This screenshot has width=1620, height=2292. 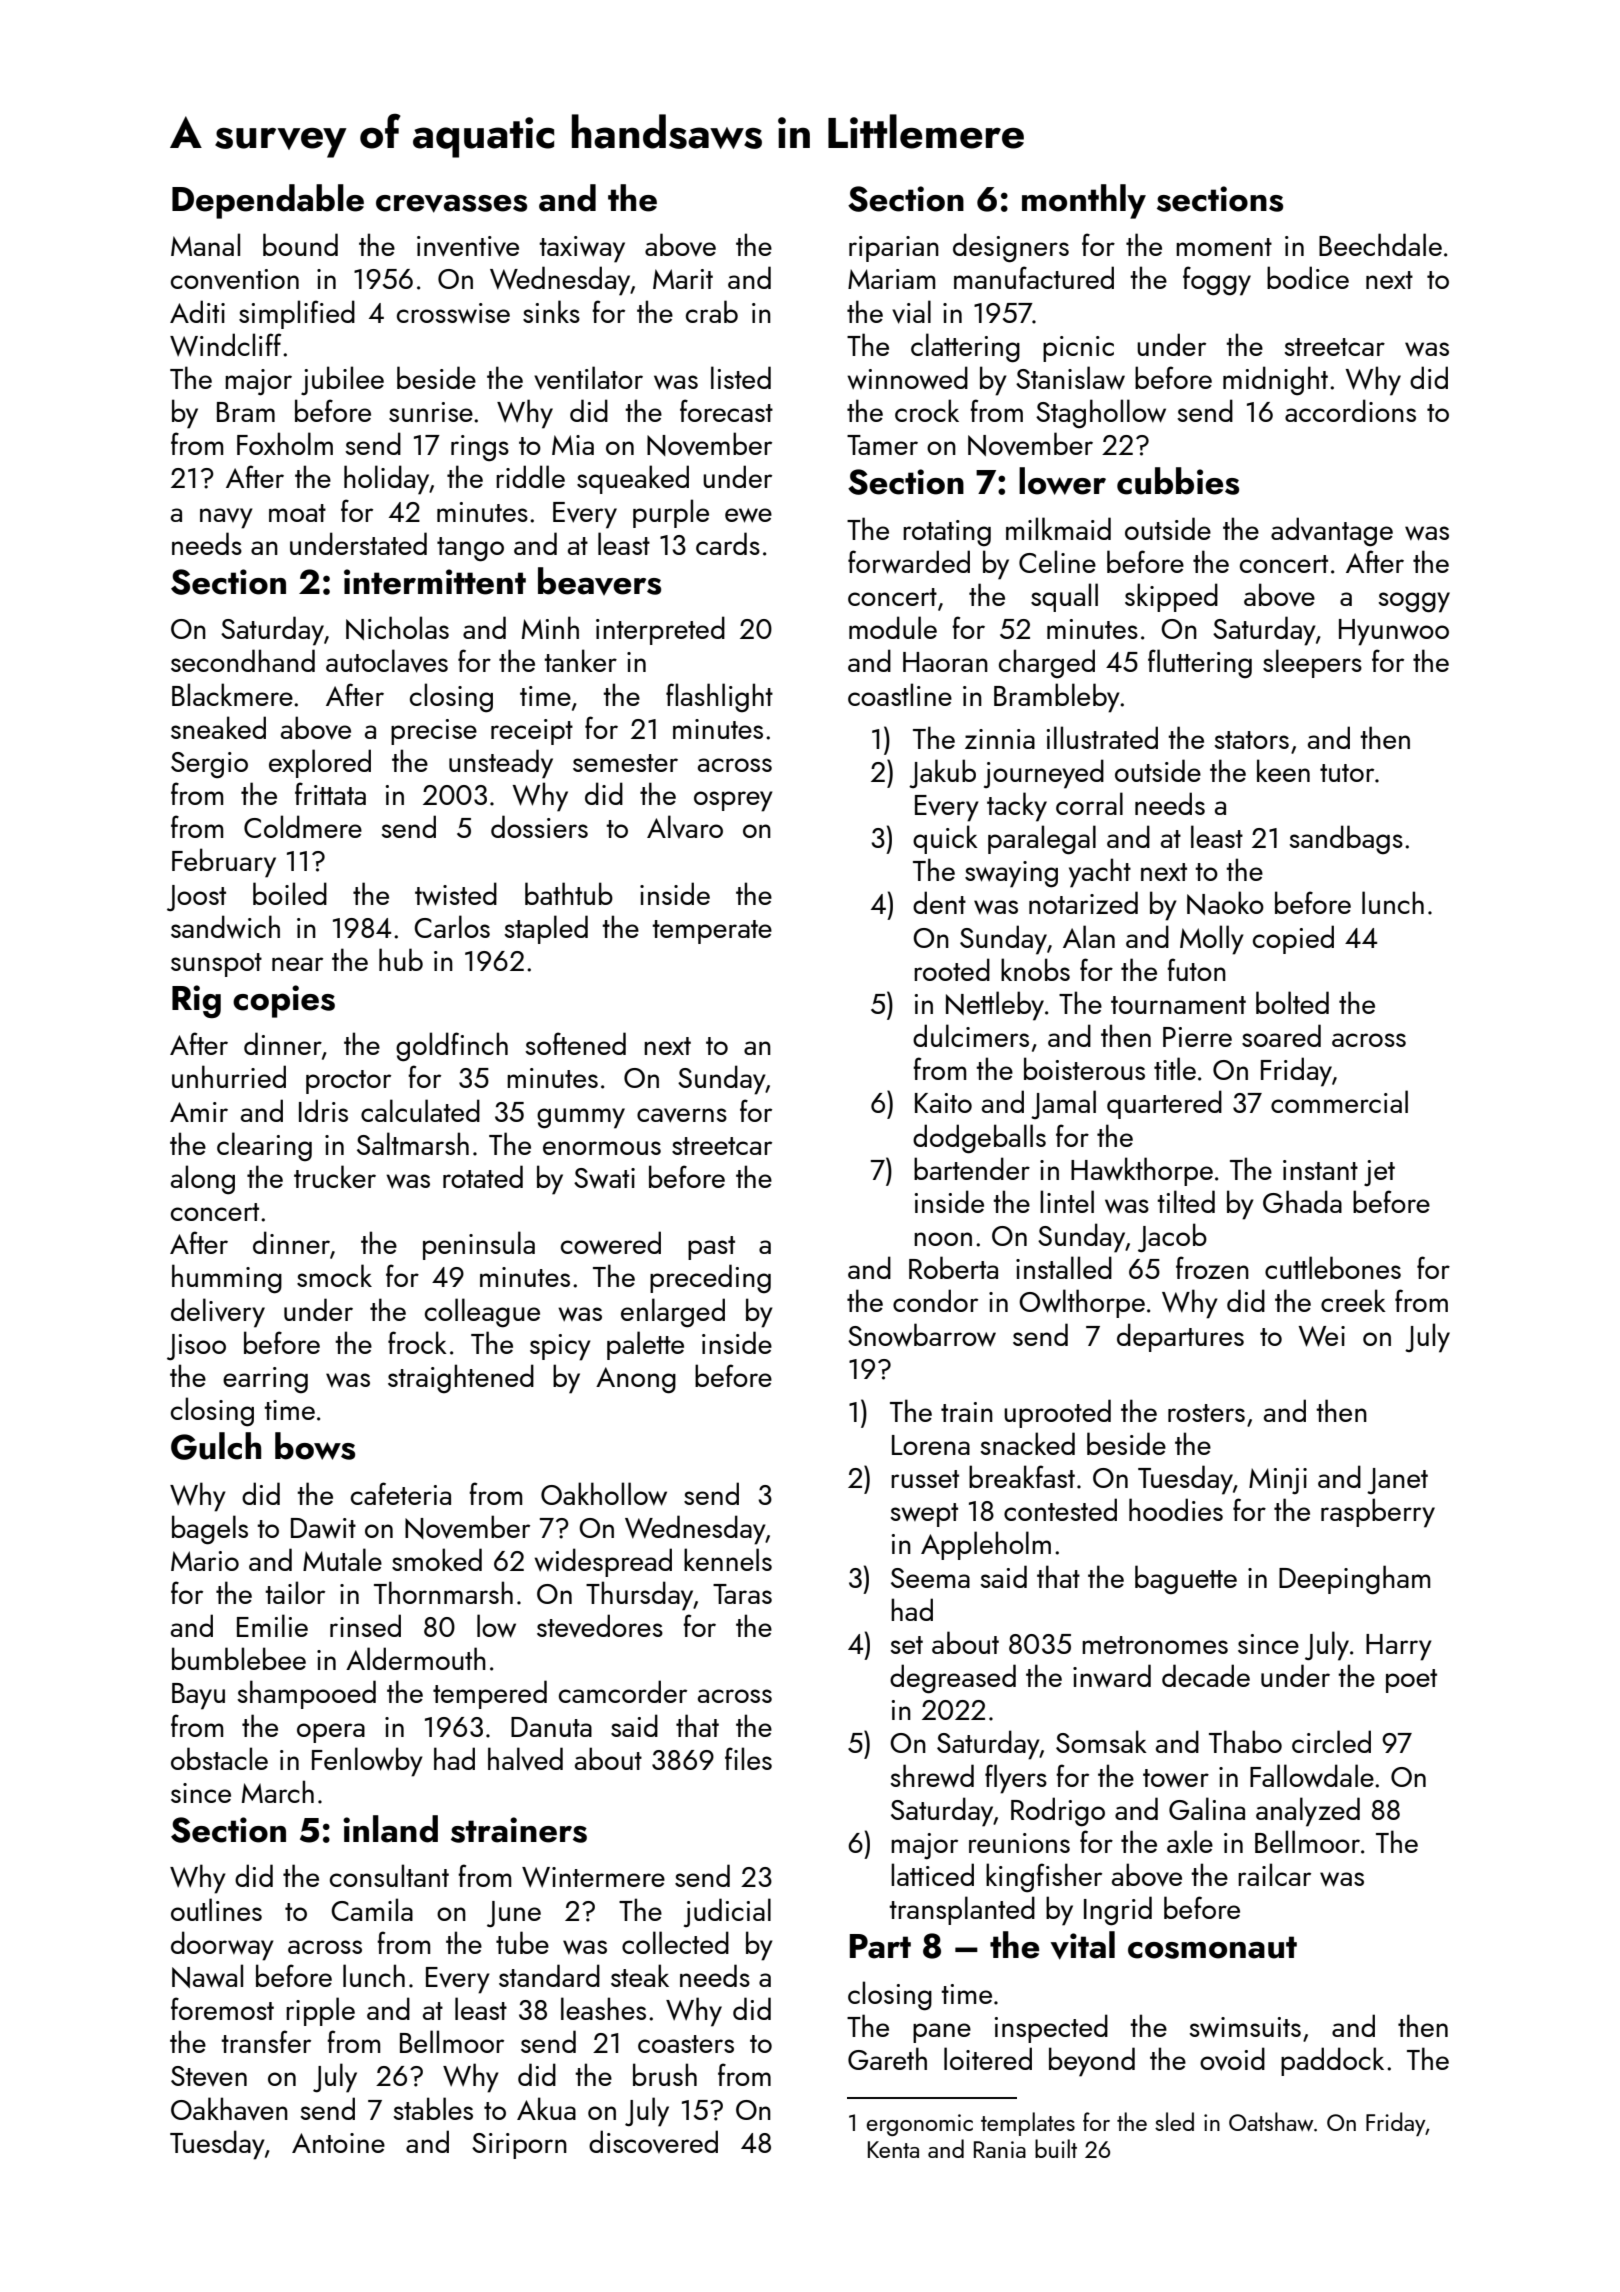 What do you see at coordinates (894, 249) in the screenshot?
I see `riparian` at bounding box center [894, 249].
